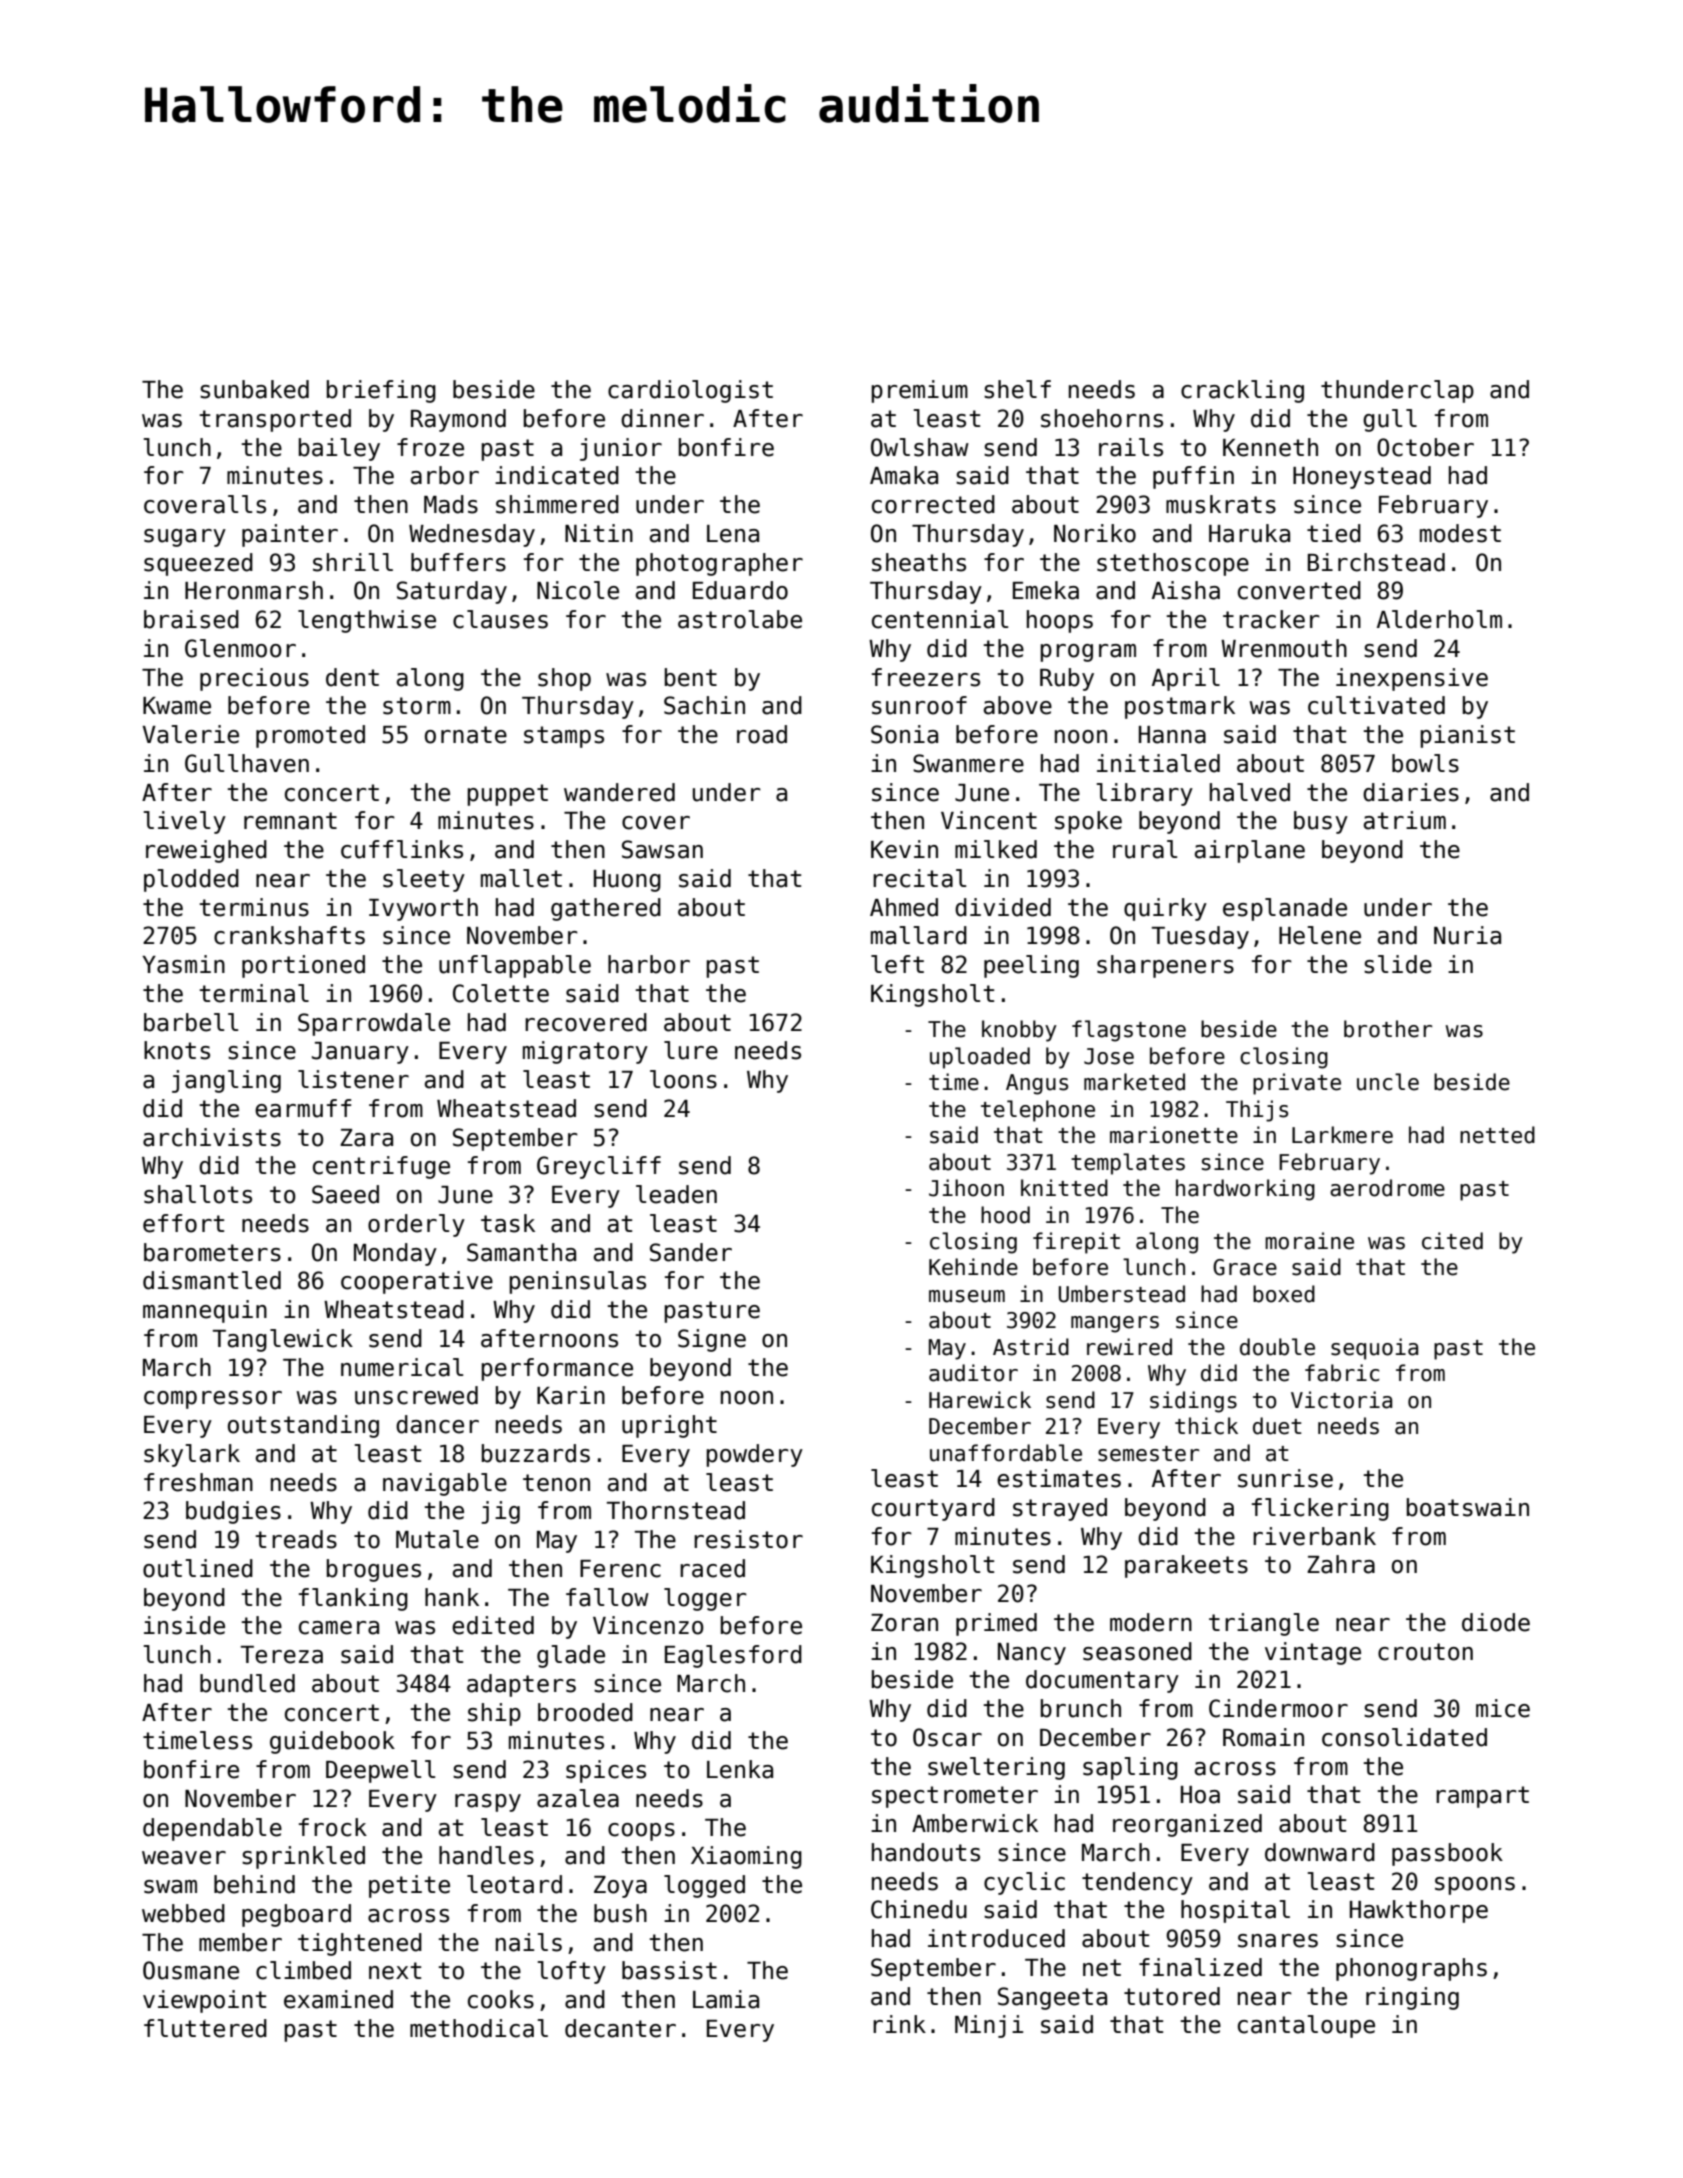 The width and height of the screenshot is (1683, 2178). I want to click on uploaded, so click(980, 1058).
